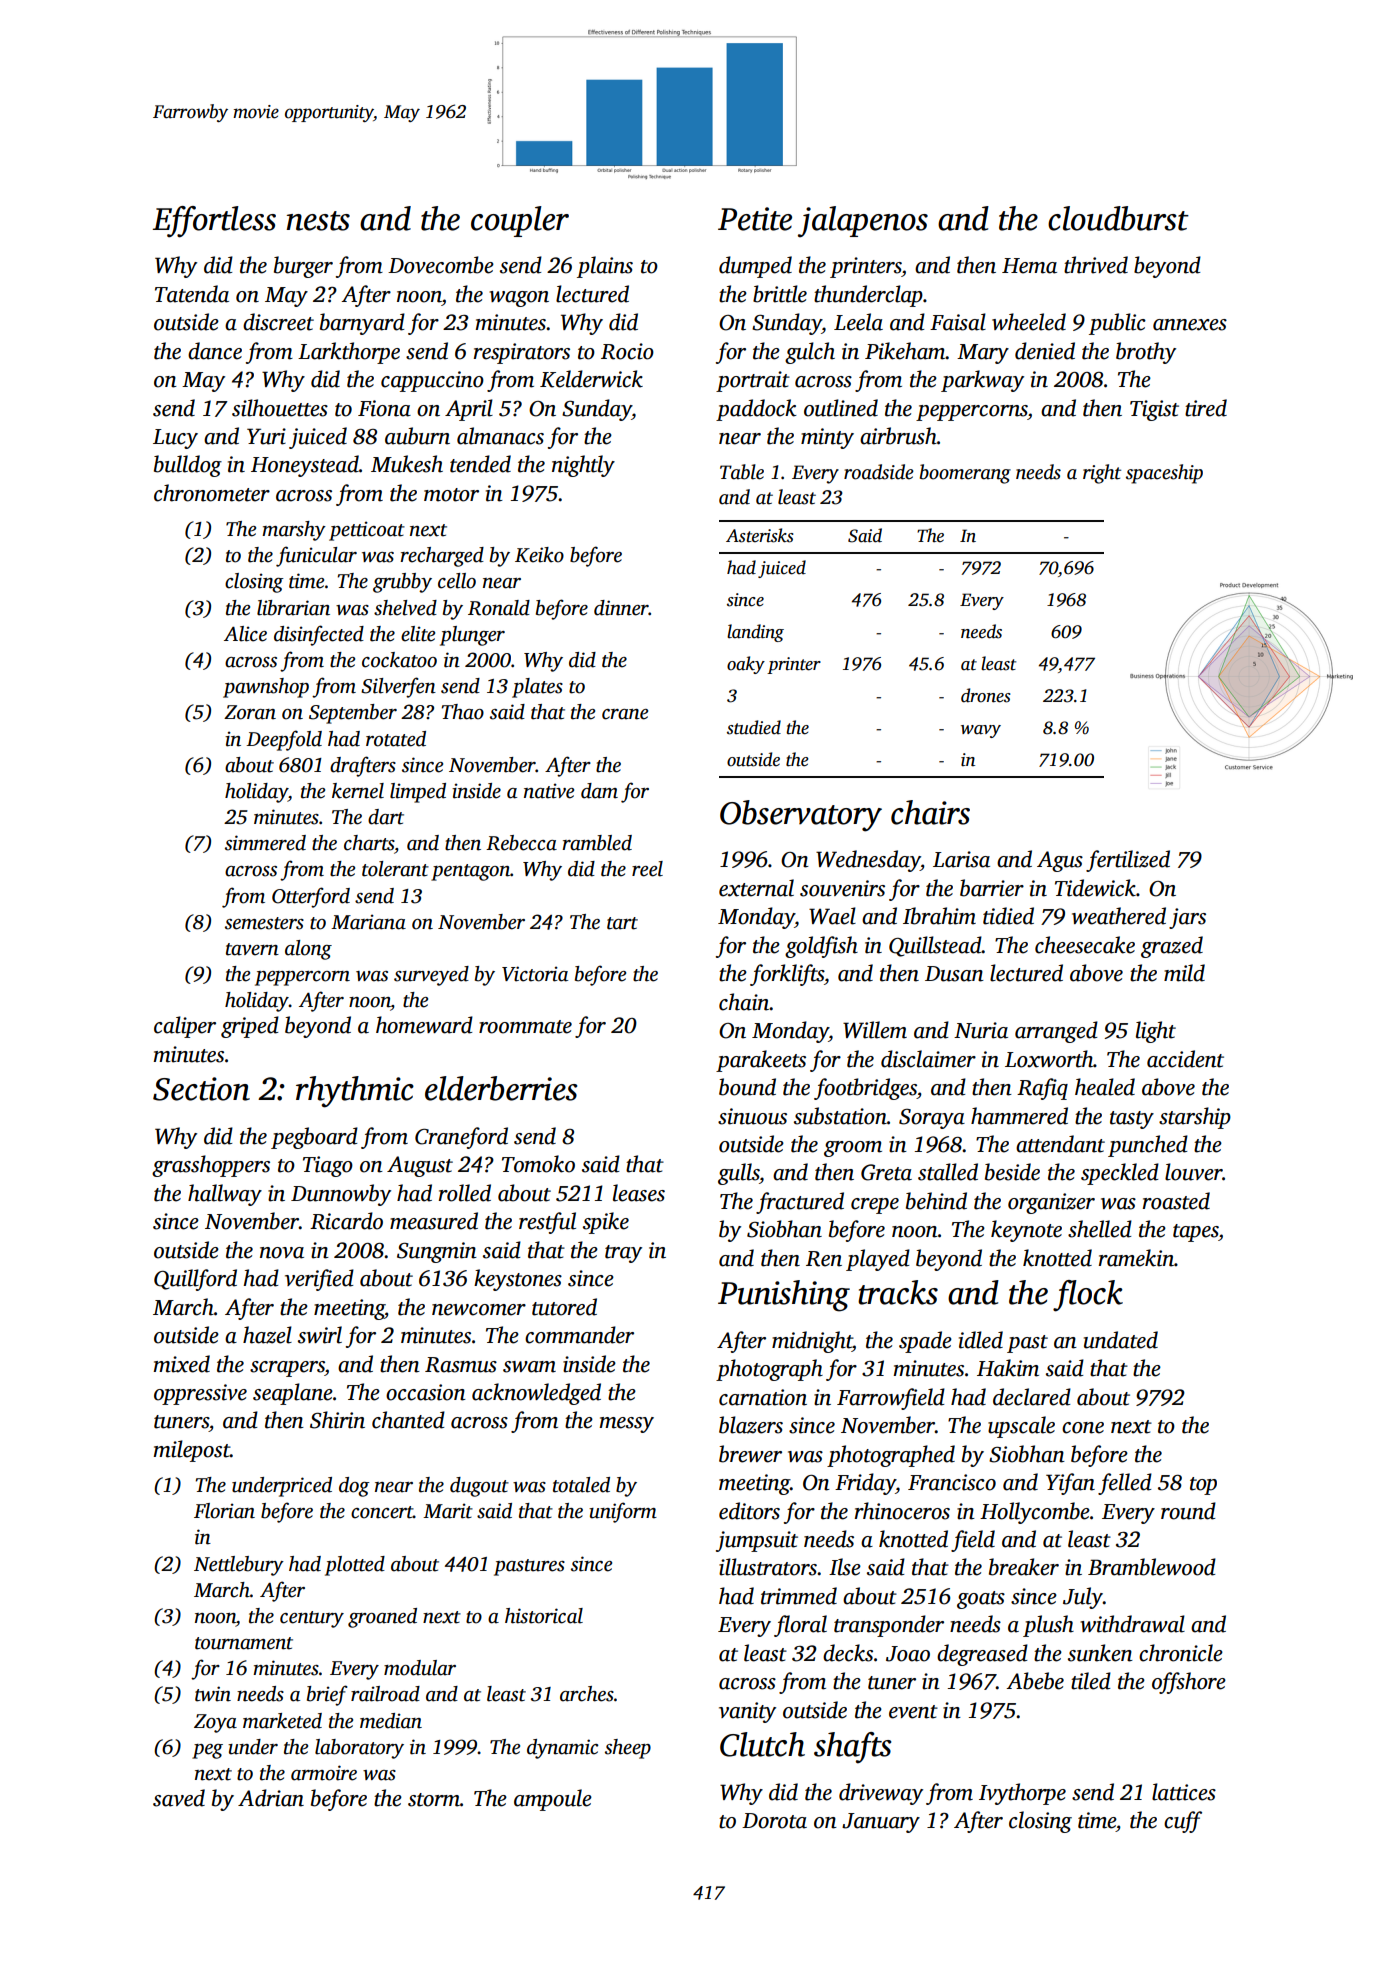 The image size is (1386, 1969). I want to click on chairs, so click(930, 812).
